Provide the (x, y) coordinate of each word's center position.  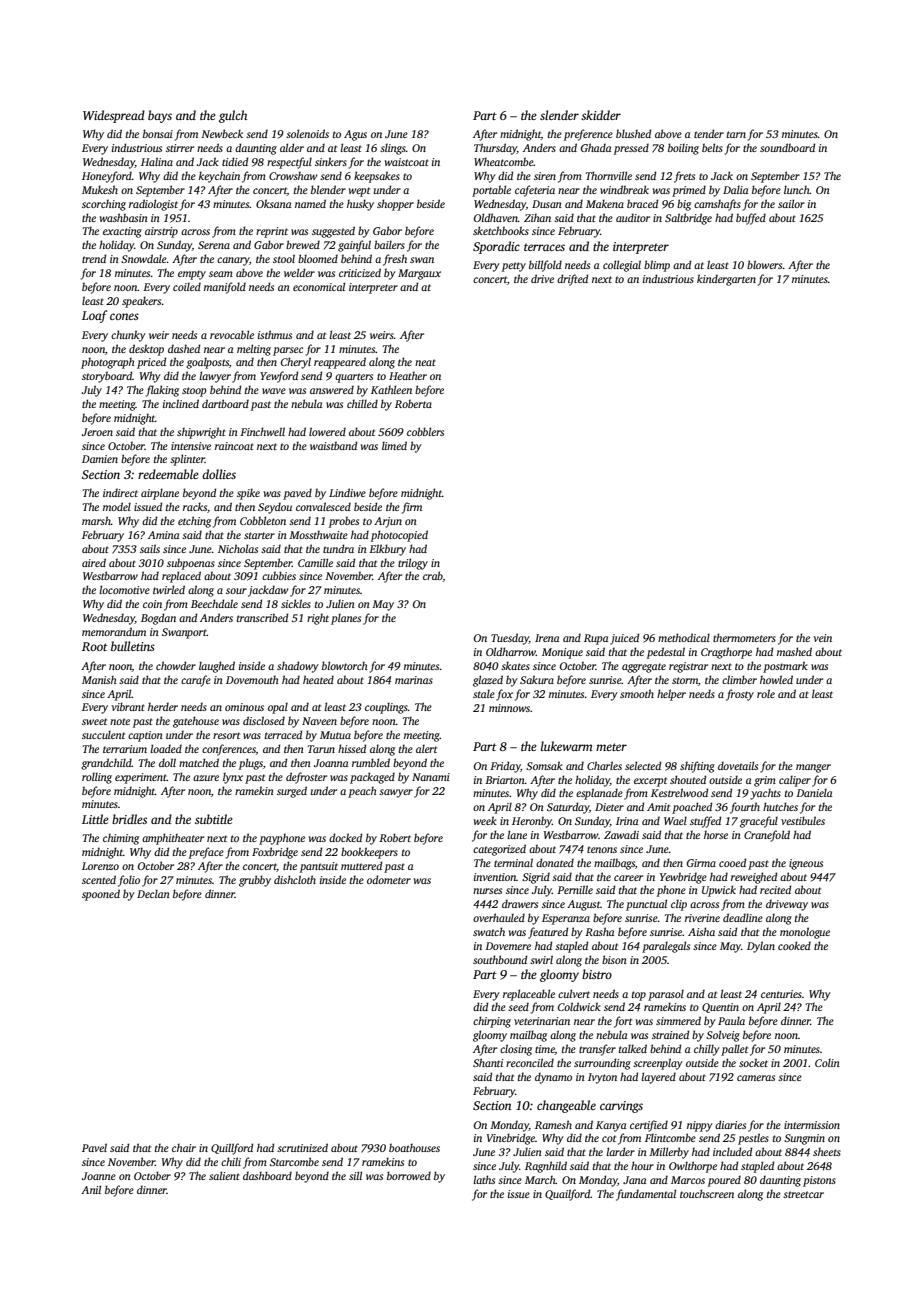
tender (709, 133)
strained (670, 1034)
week (485, 820)
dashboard (267, 1175)
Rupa (596, 639)
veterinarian (542, 1021)
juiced (624, 639)
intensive (191, 446)
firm (412, 508)
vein (822, 638)
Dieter (609, 807)
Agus (355, 135)
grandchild (106, 764)
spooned (101, 895)
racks (195, 506)
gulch (233, 116)
